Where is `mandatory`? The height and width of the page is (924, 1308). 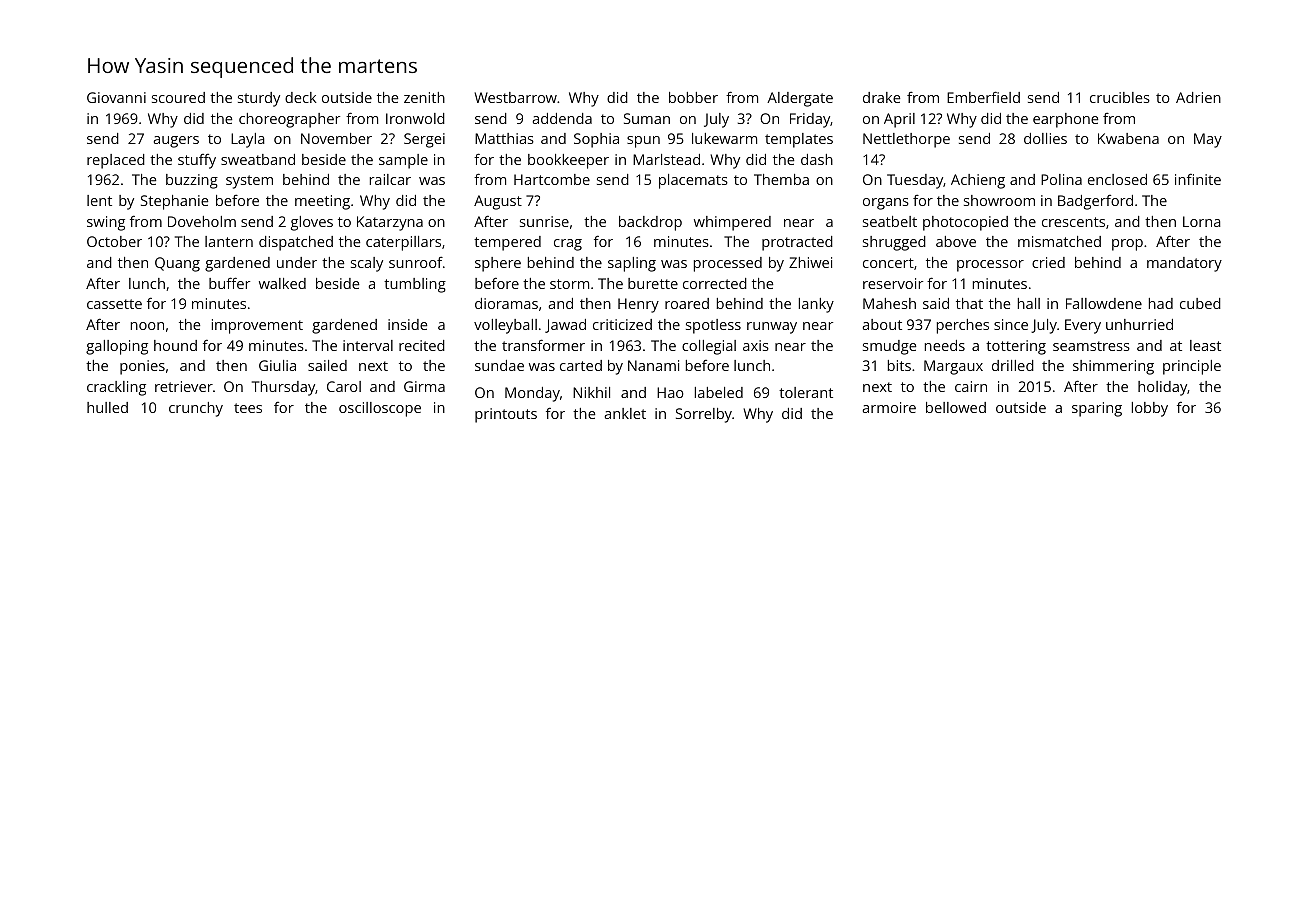 mandatory is located at coordinates (1184, 264).
